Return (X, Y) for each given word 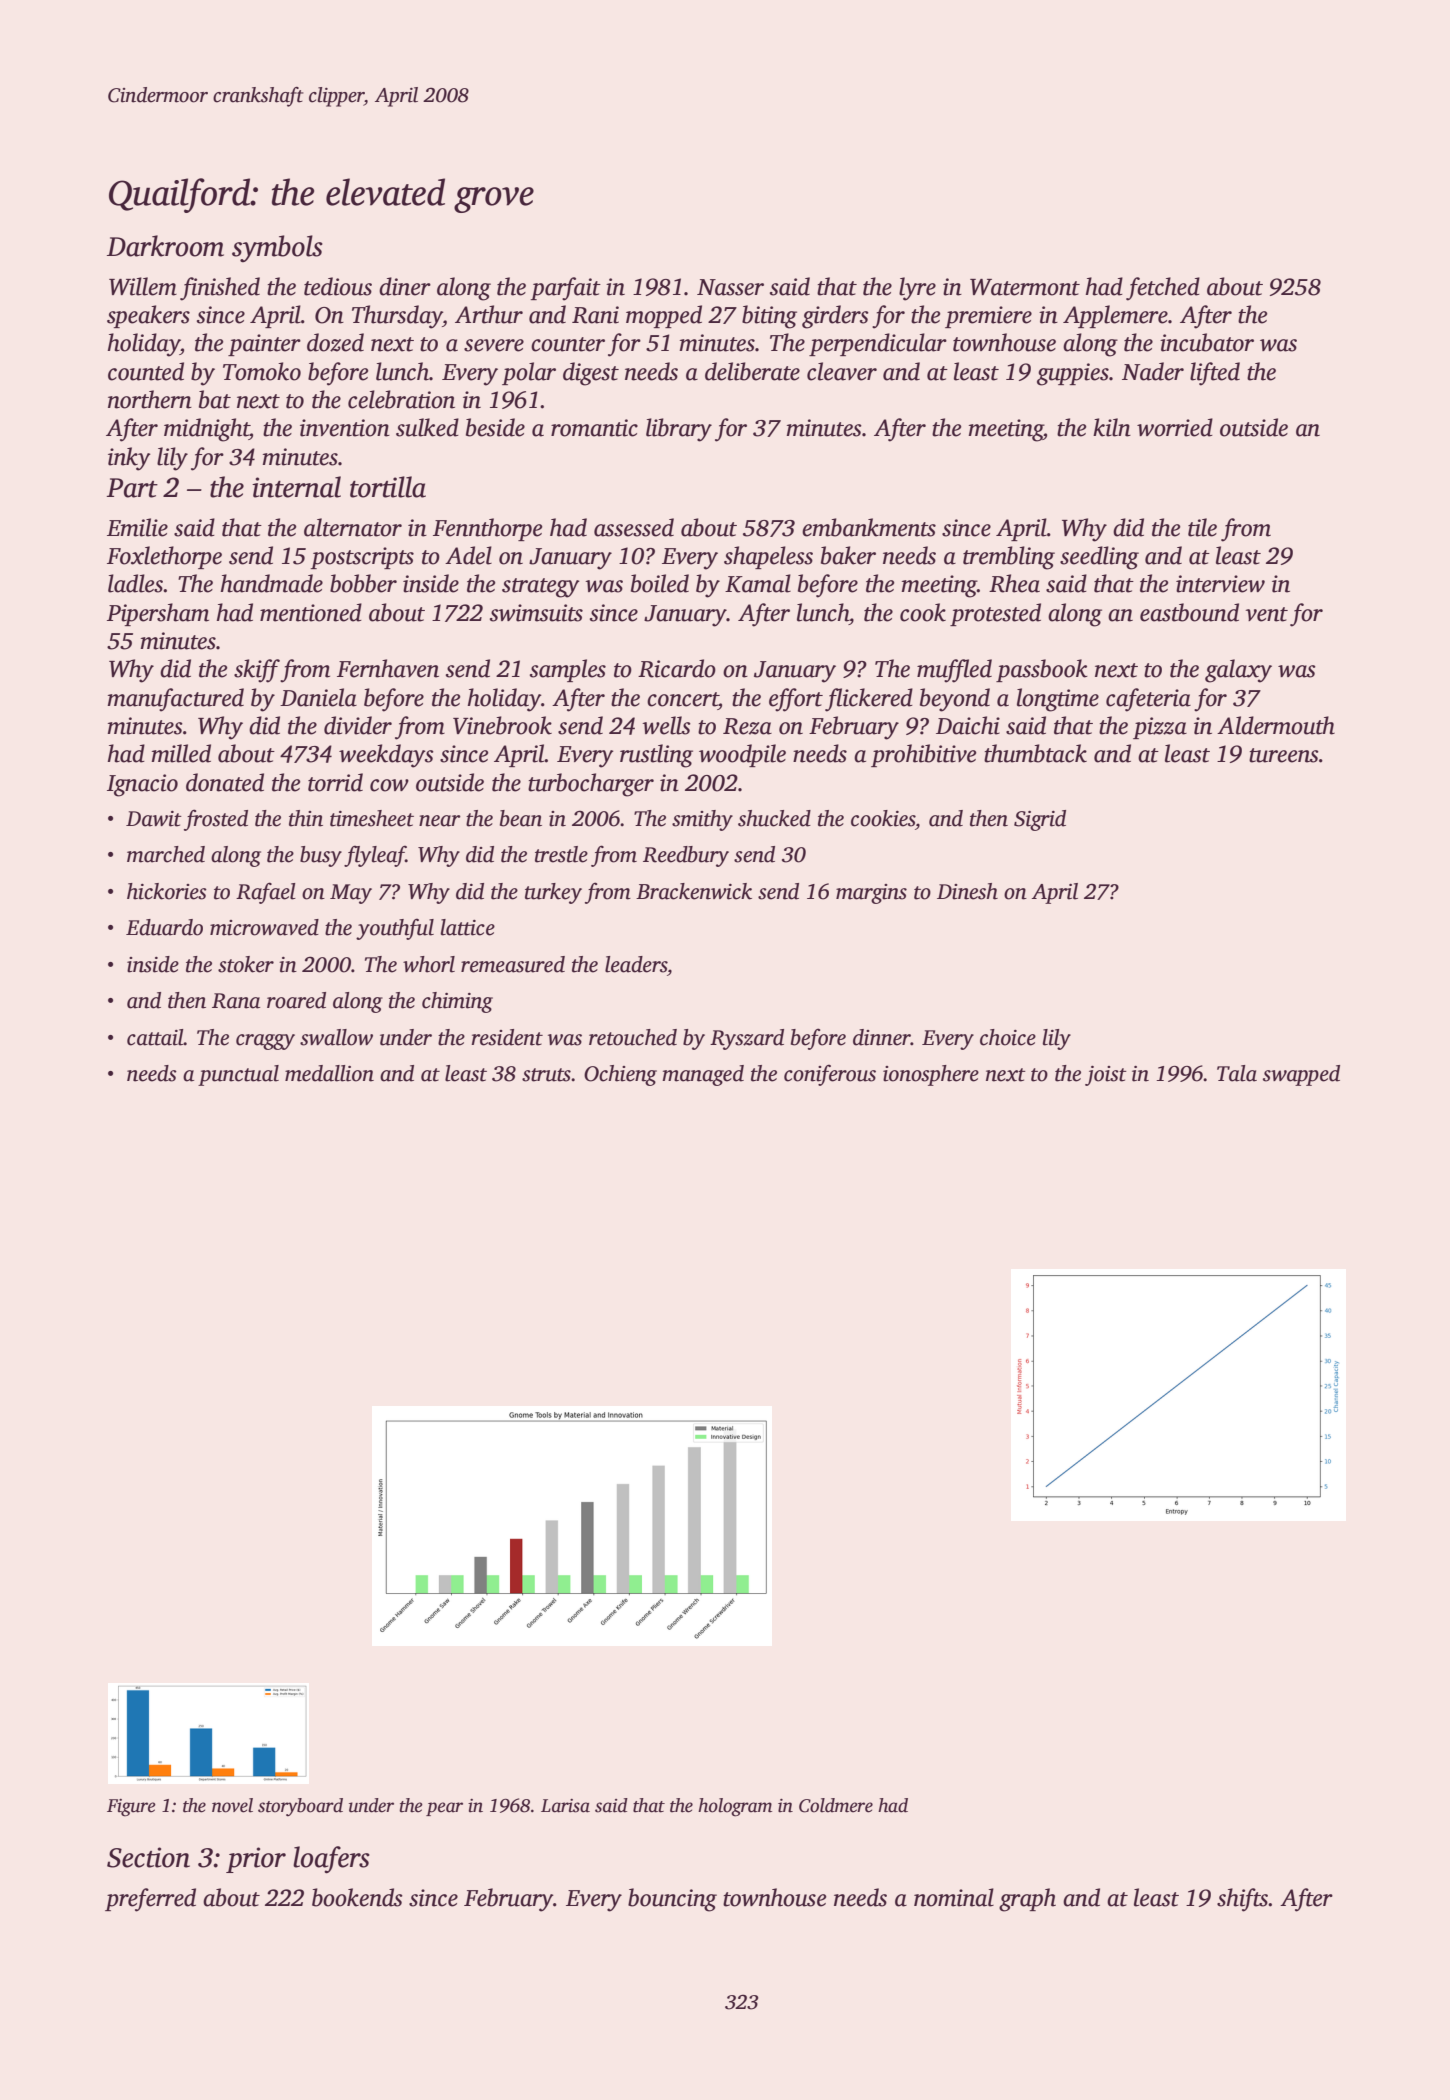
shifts (1243, 1900)
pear (444, 1809)
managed (703, 1075)
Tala (1237, 1073)
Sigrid (1040, 820)
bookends (357, 1897)
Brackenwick (694, 891)
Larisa (565, 1806)
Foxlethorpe (164, 557)
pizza (1160, 728)
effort (796, 700)
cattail (155, 1037)
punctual (238, 1075)
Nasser (730, 287)
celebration (401, 399)
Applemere (1115, 316)
